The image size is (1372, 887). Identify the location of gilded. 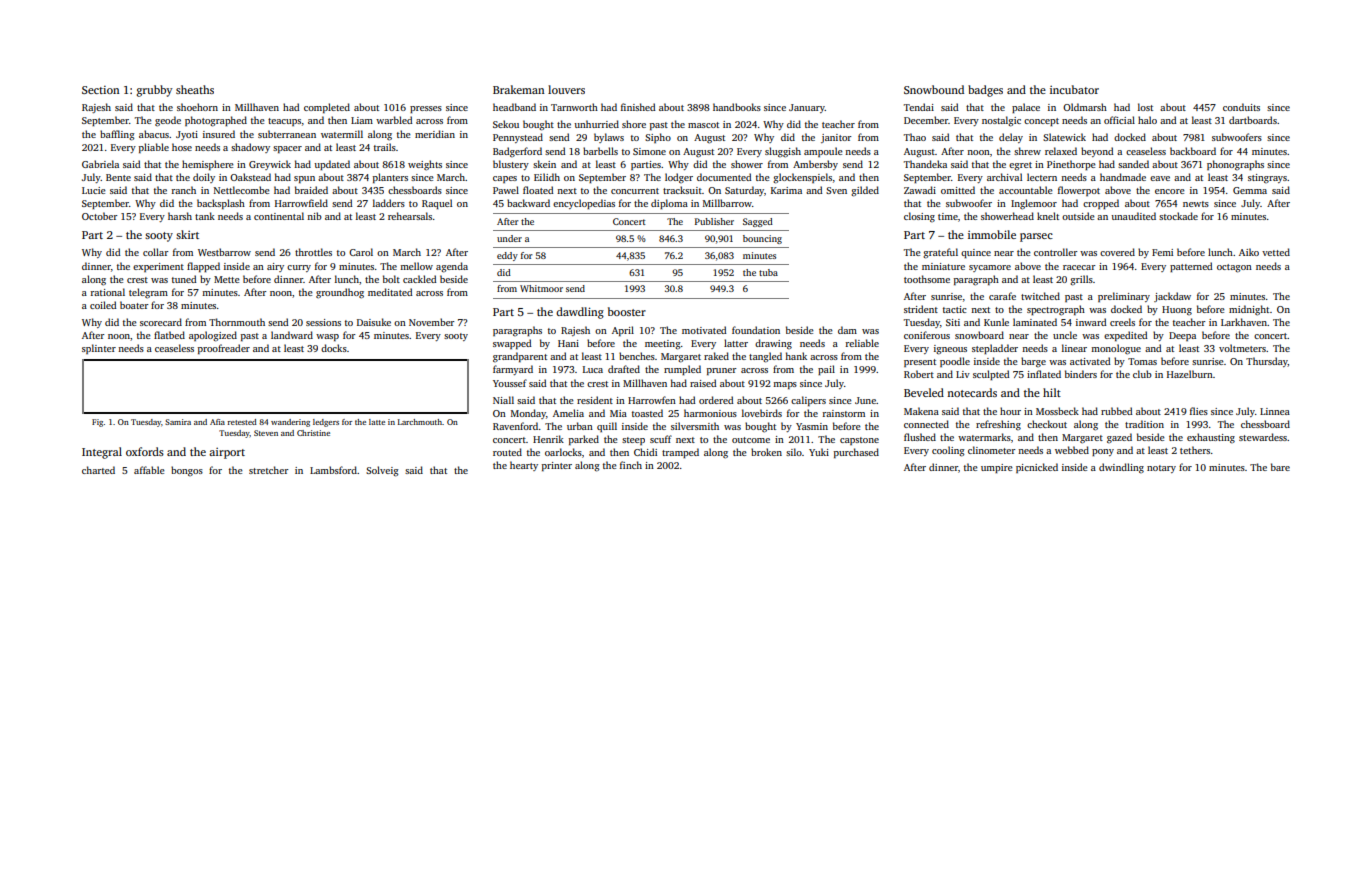
(865, 191).
